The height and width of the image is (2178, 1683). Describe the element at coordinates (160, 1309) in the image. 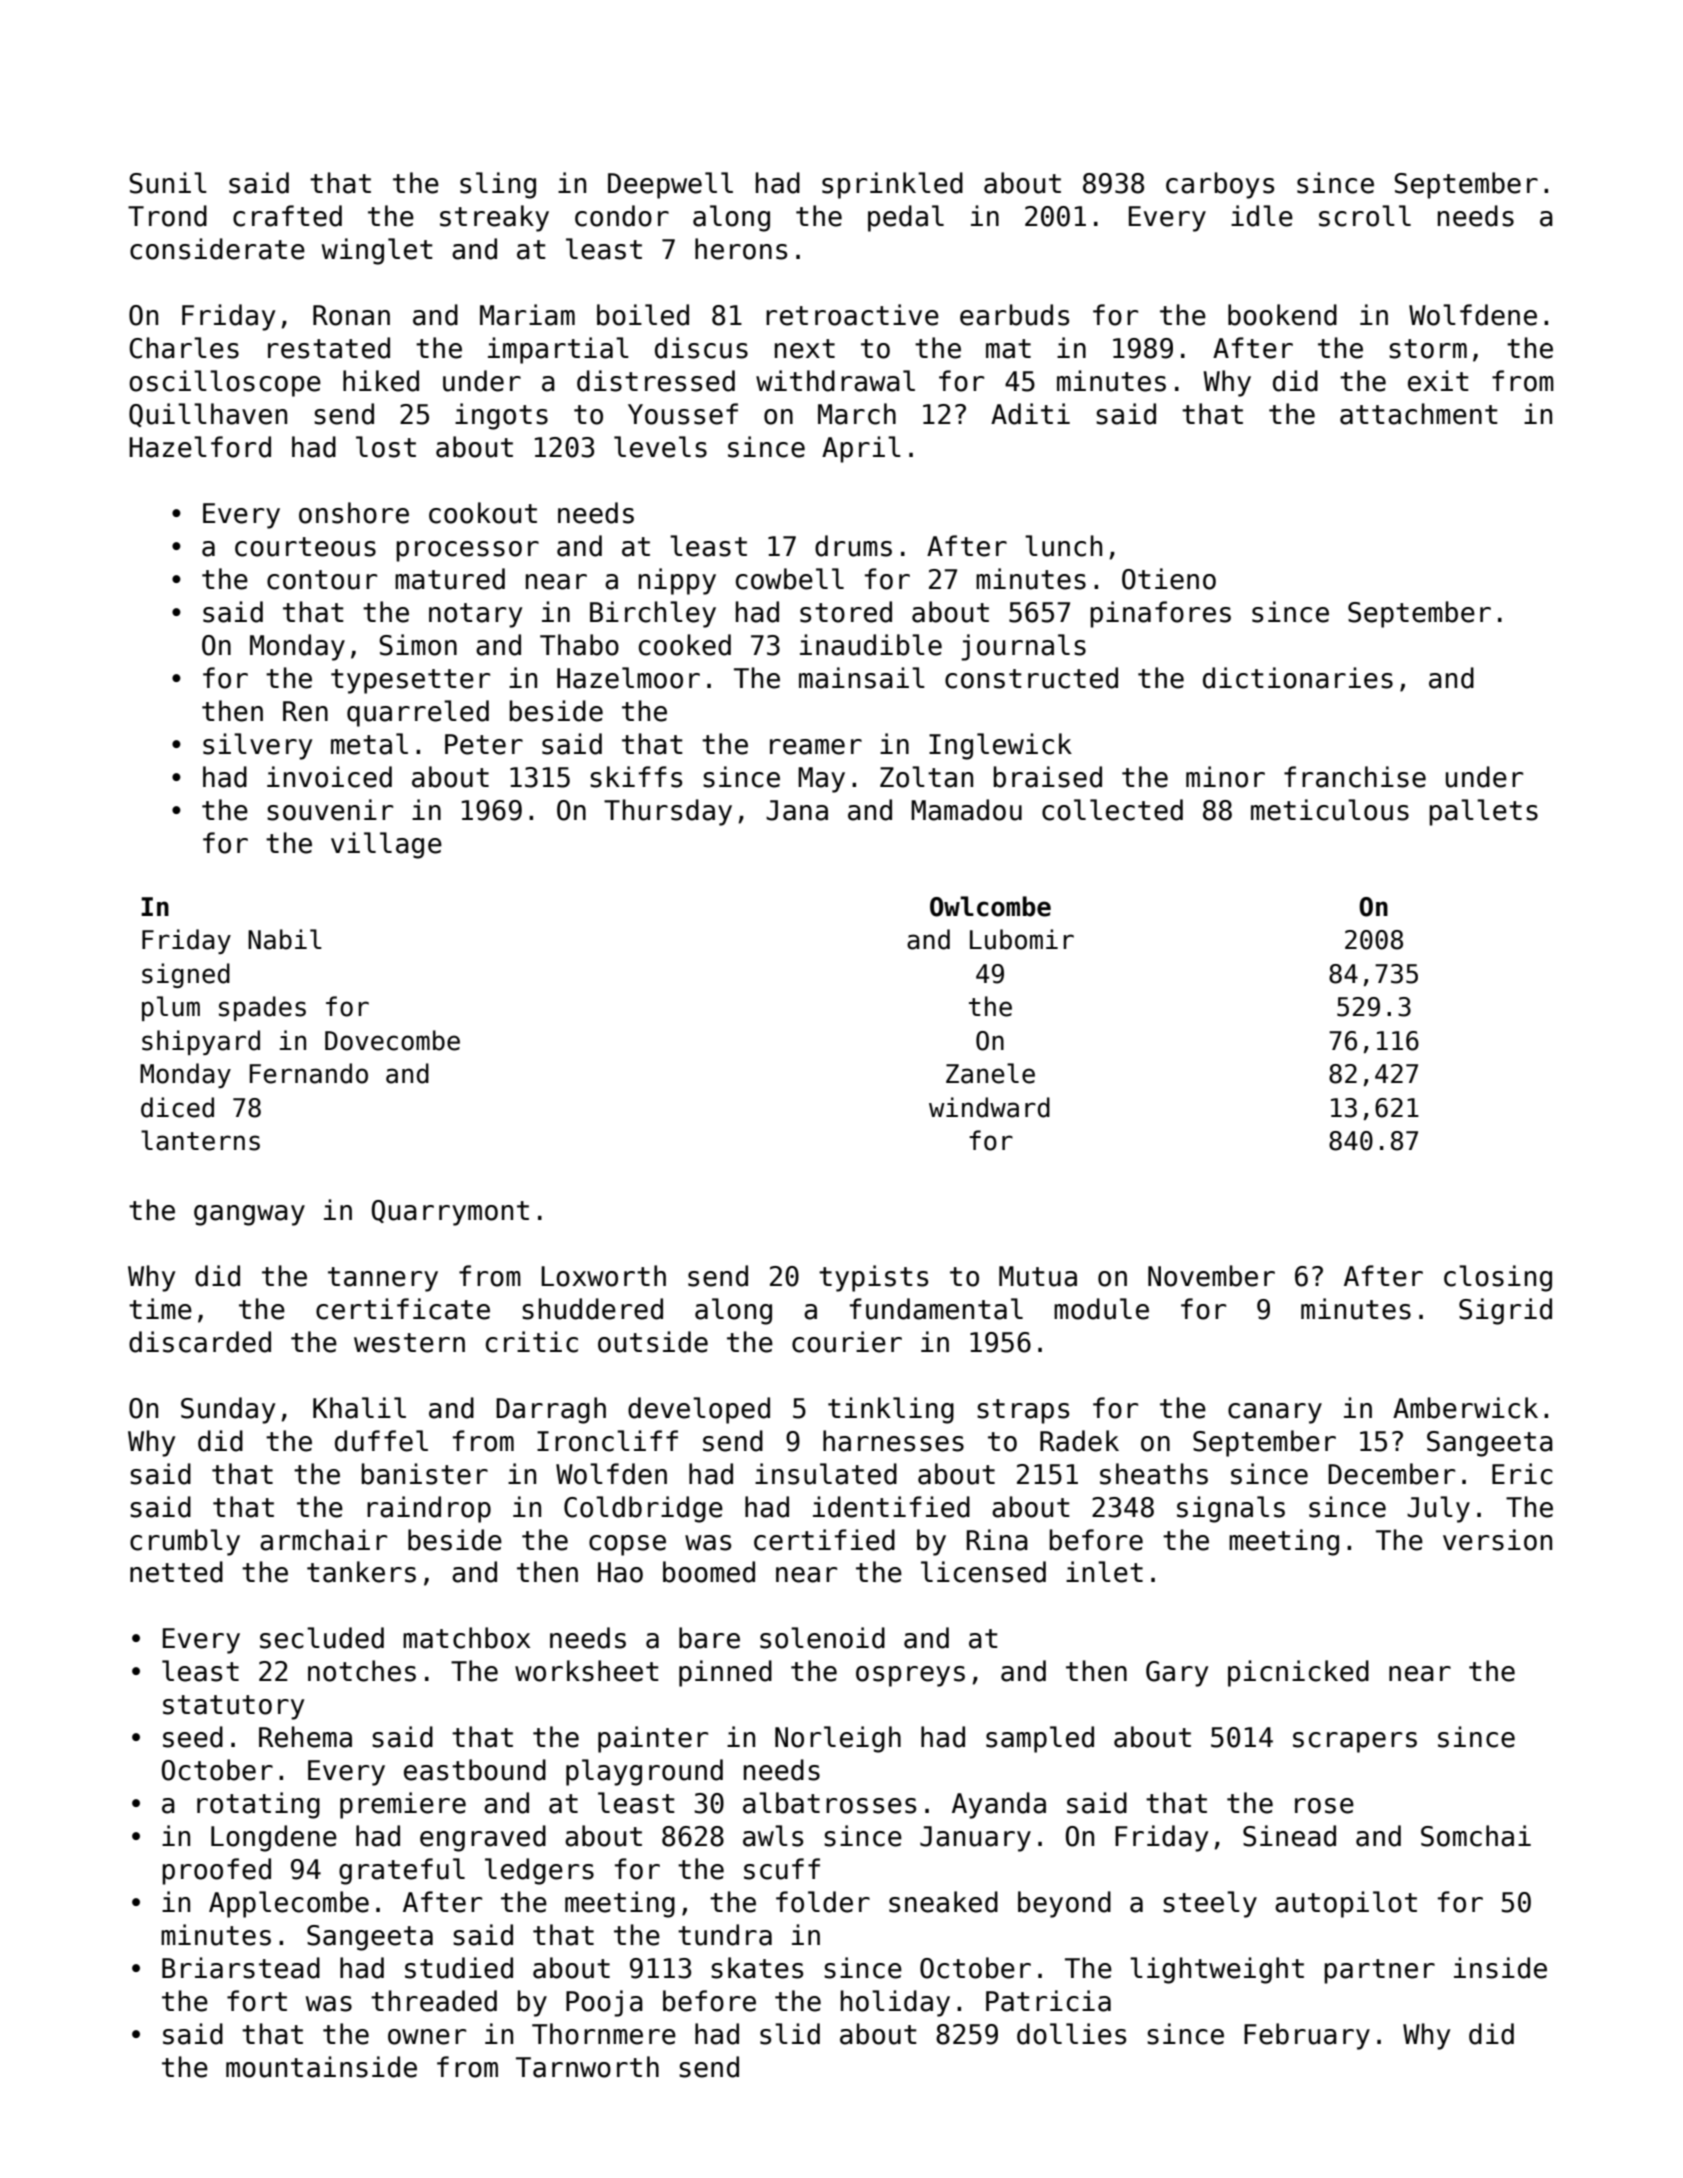

I see `time` at that location.
